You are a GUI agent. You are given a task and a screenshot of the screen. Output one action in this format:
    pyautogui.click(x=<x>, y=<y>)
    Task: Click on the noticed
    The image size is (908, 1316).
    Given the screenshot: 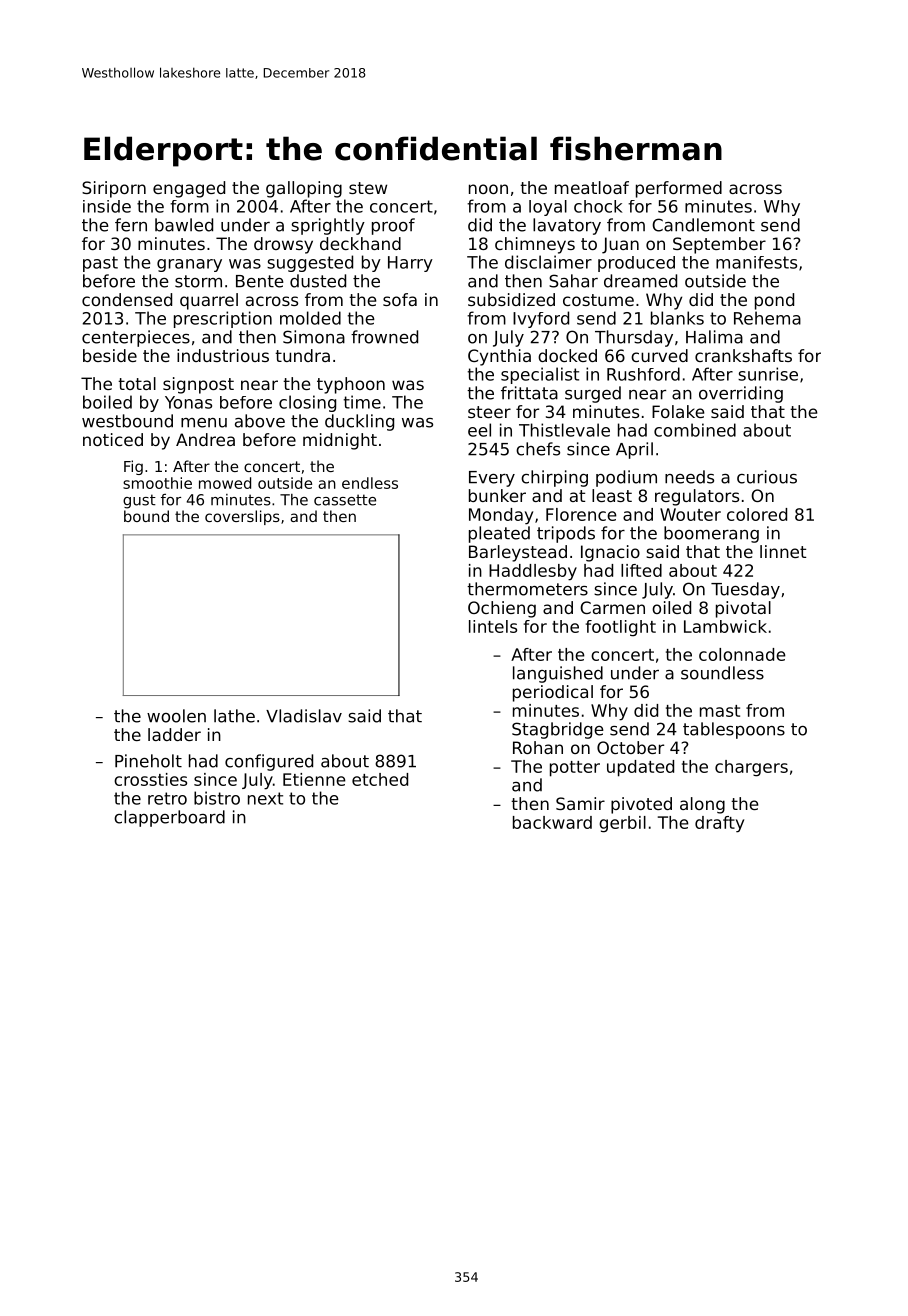 What is the action you would take?
    pyautogui.click(x=113, y=439)
